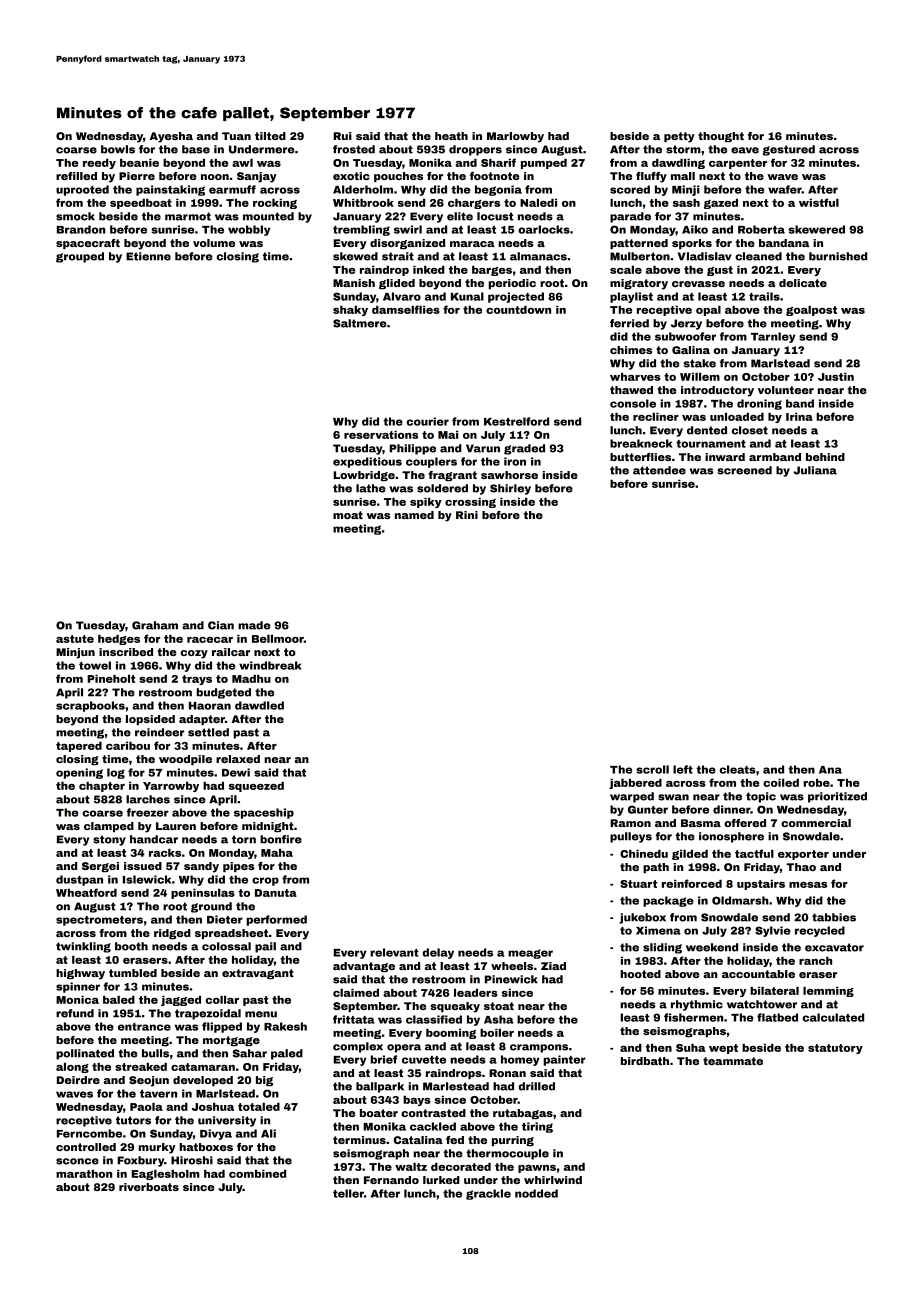  Describe the element at coordinates (704, 256) in the screenshot. I see `Vladislav` at that location.
